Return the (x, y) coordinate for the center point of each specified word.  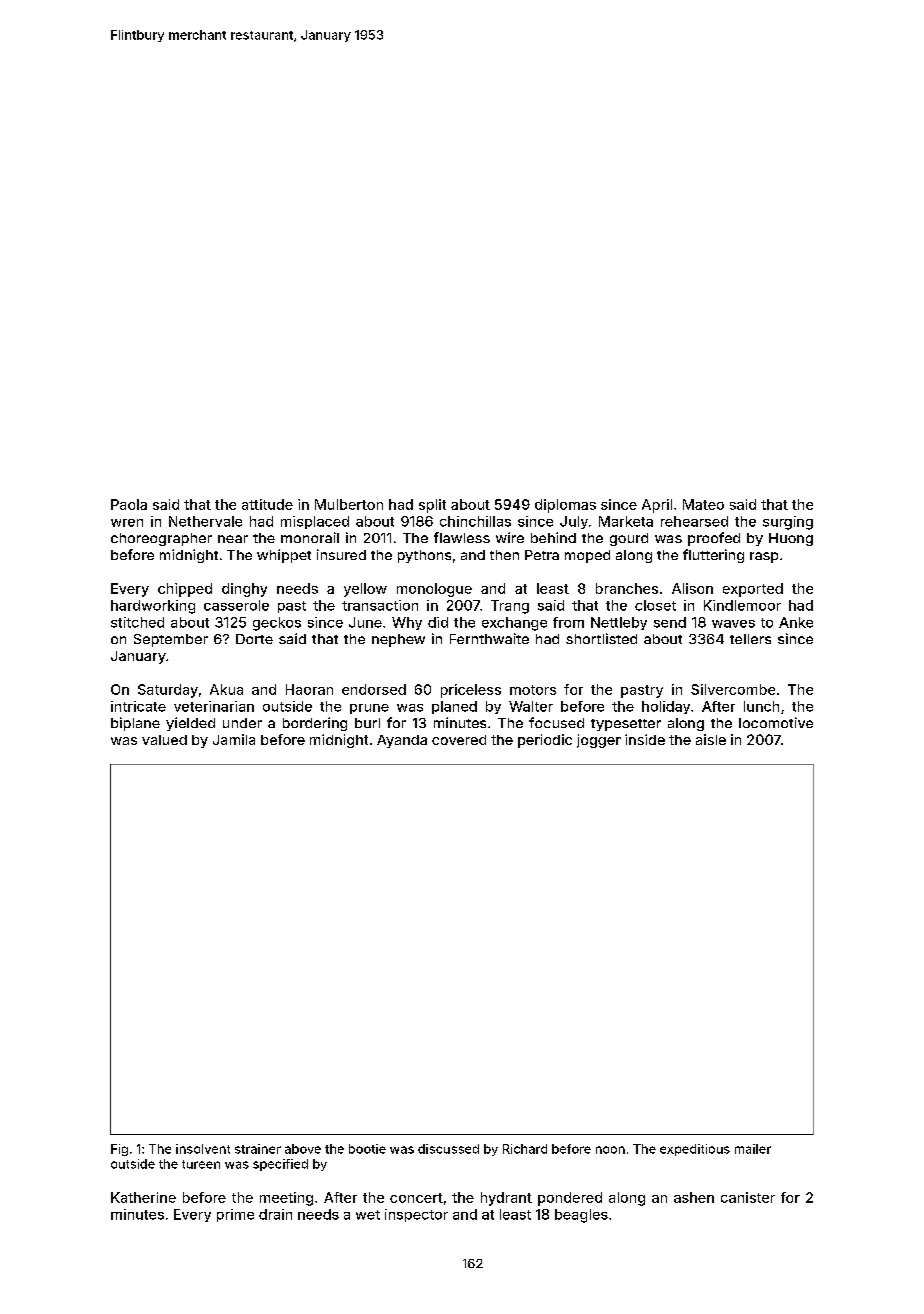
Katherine (143, 1197)
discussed (448, 1149)
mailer (753, 1149)
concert (416, 1198)
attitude (267, 504)
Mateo (703, 504)
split (432, 506)
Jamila (234, 739)
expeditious (695, 1150)
